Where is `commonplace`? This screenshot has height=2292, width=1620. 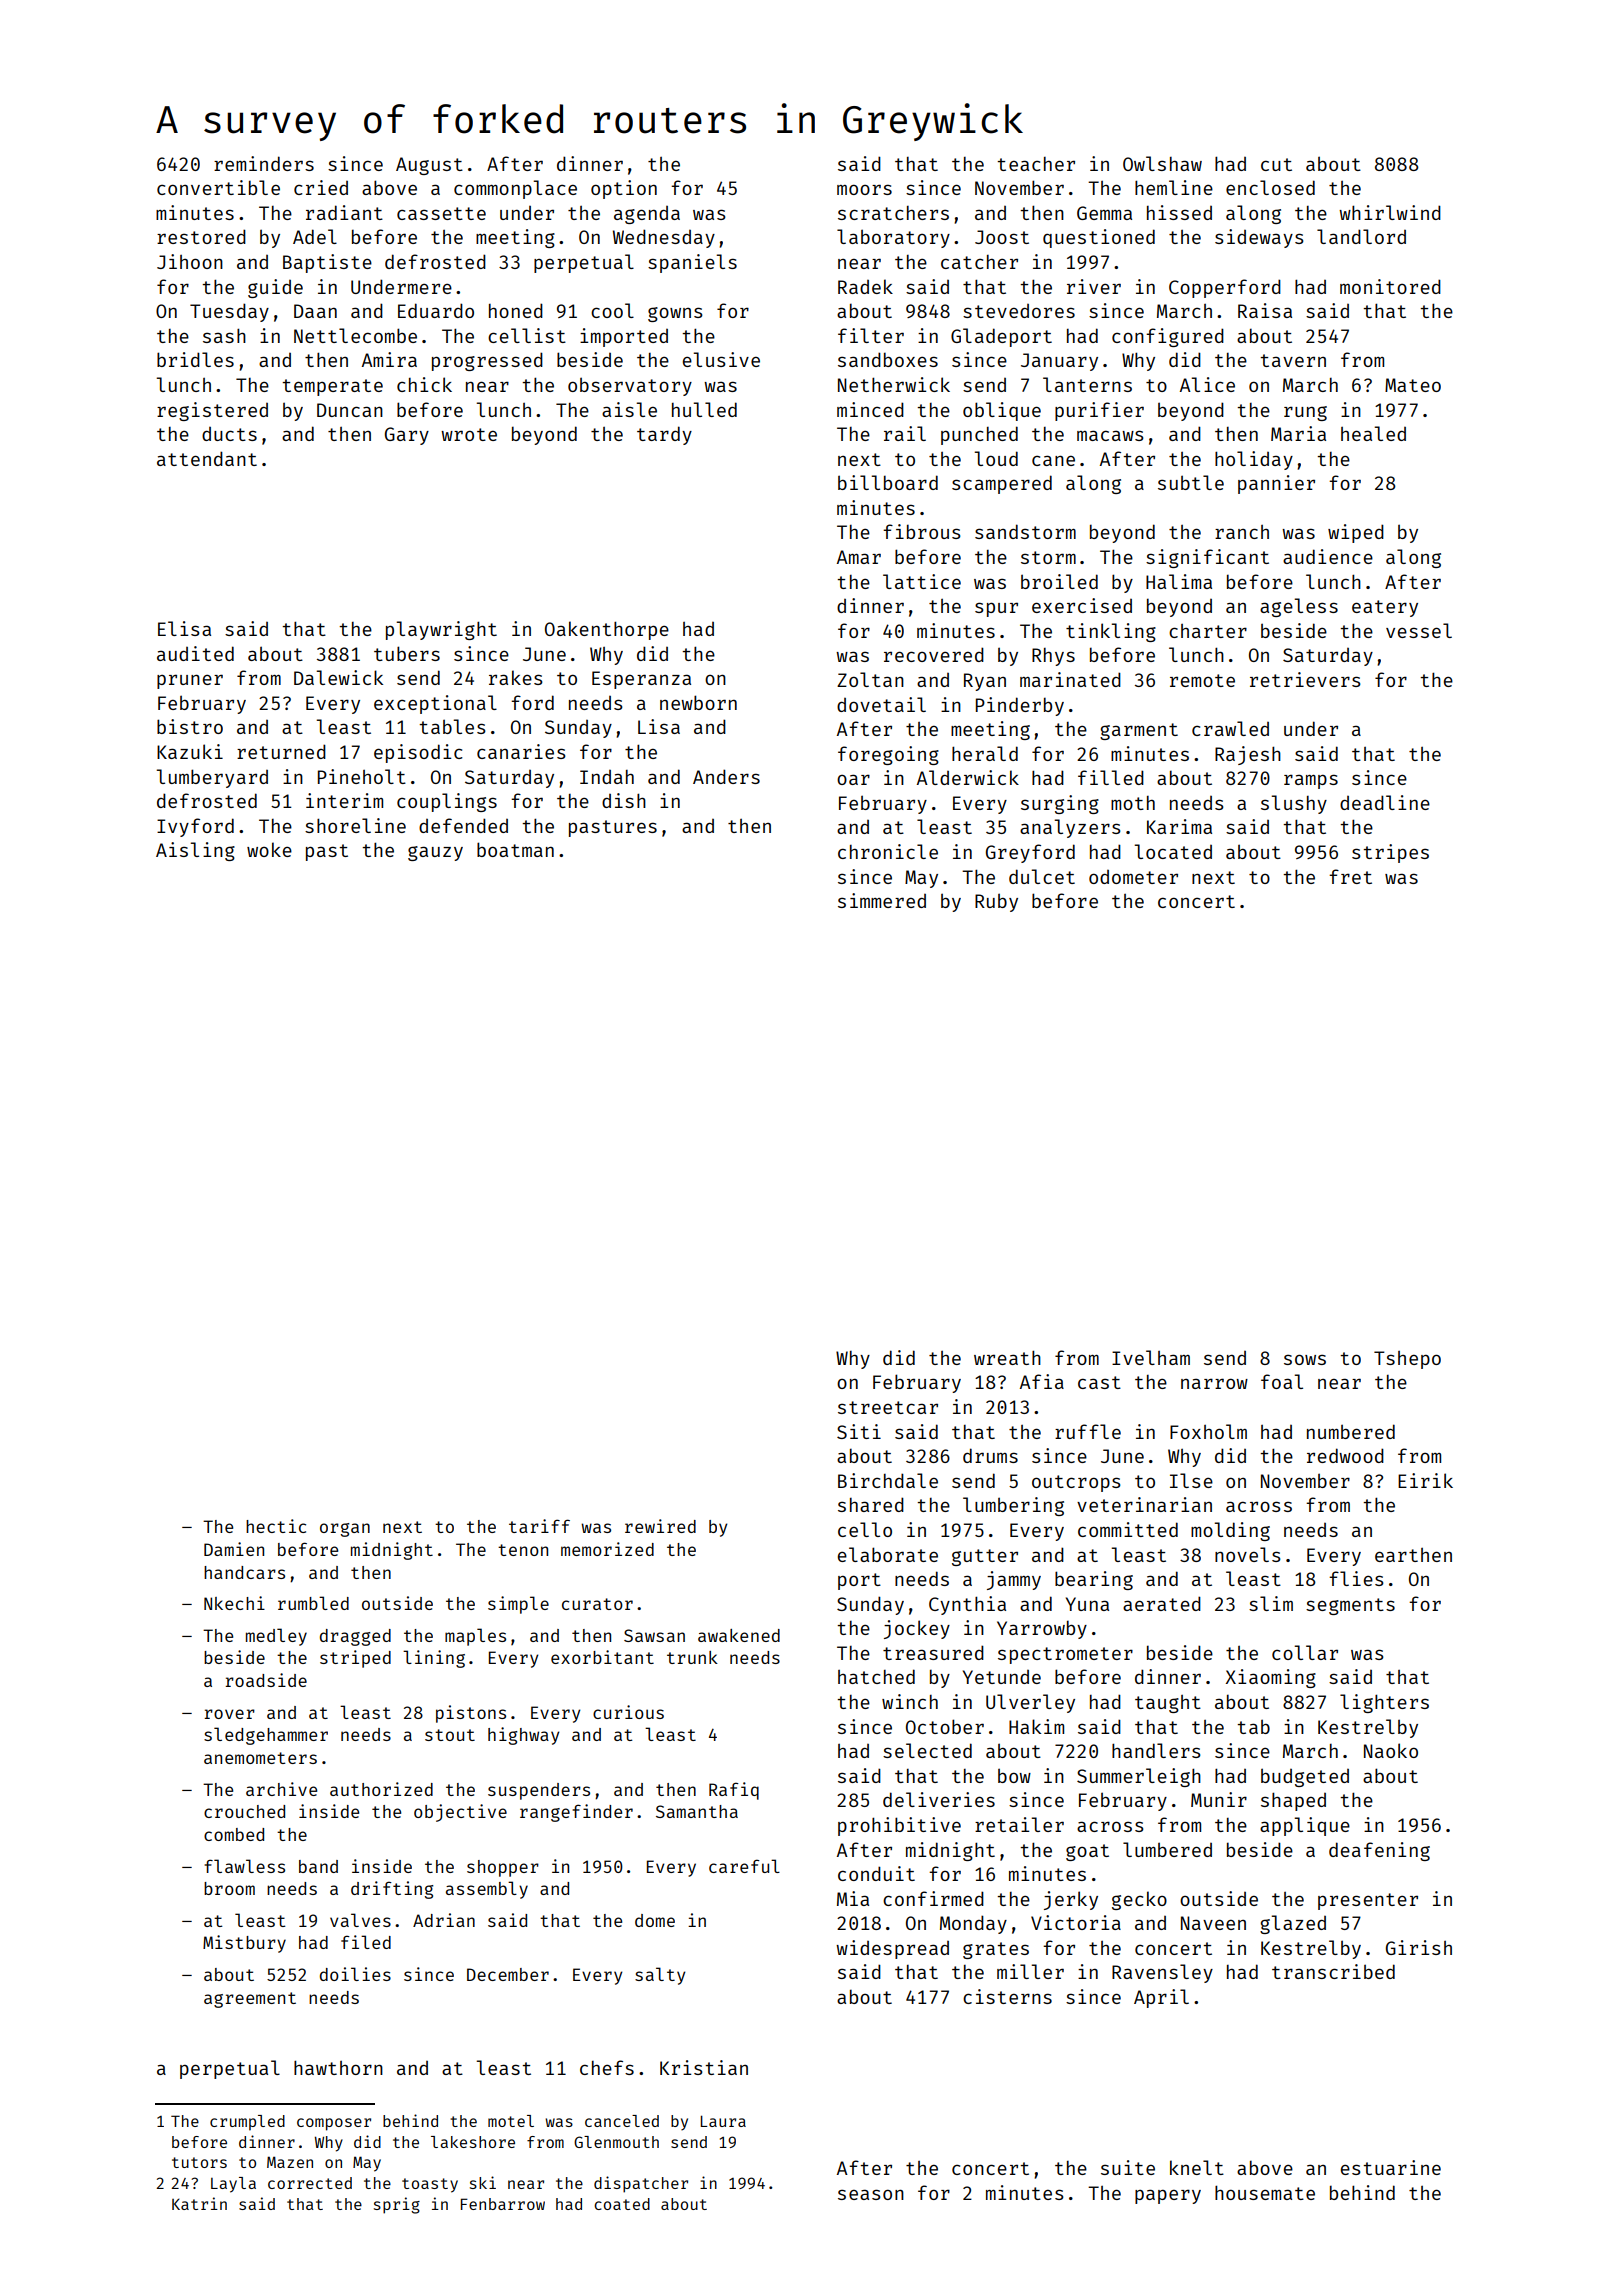 commonplace is located at coordinates (515, 189).
